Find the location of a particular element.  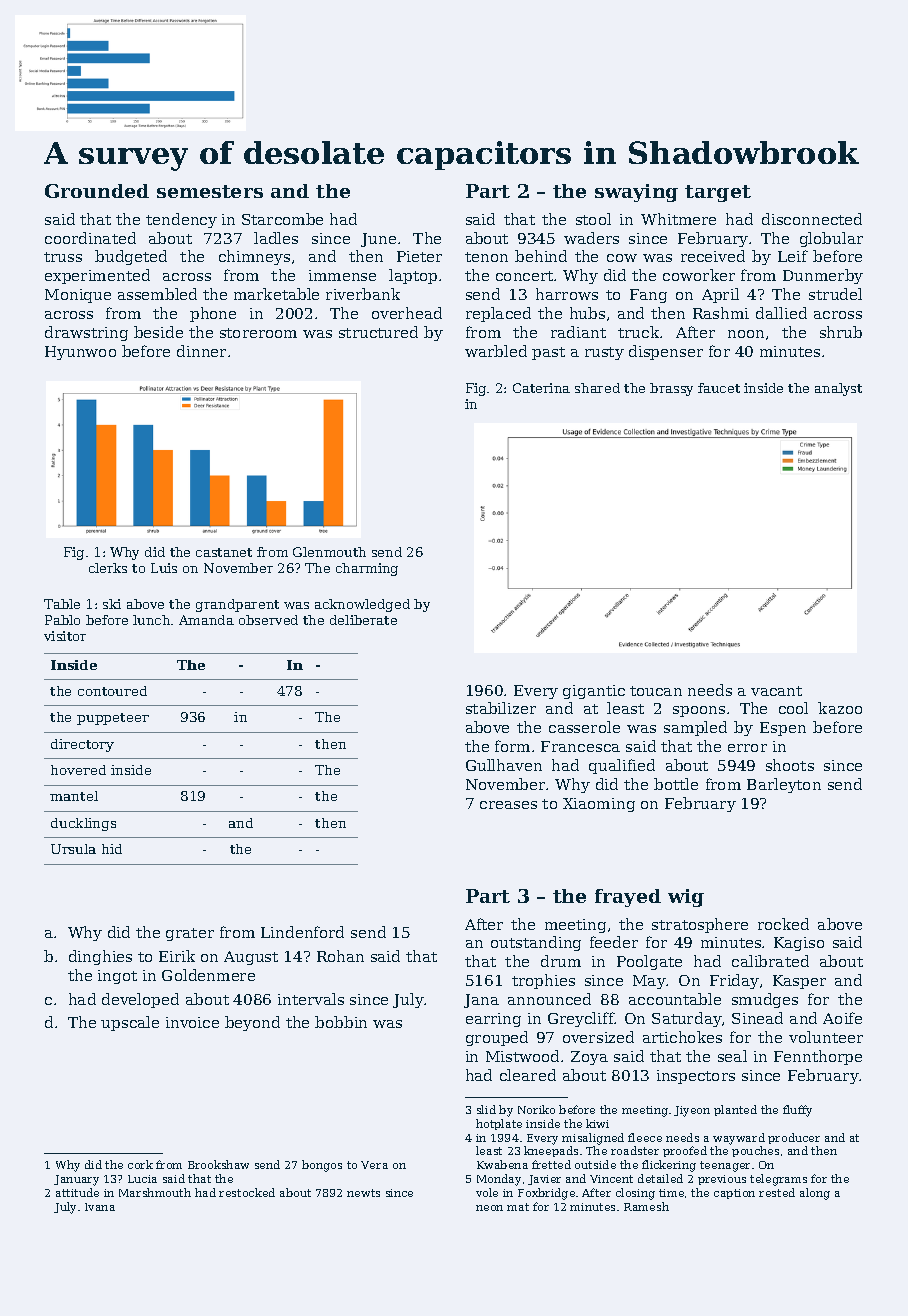

Zoya is located at coordinates (589, 1058).
